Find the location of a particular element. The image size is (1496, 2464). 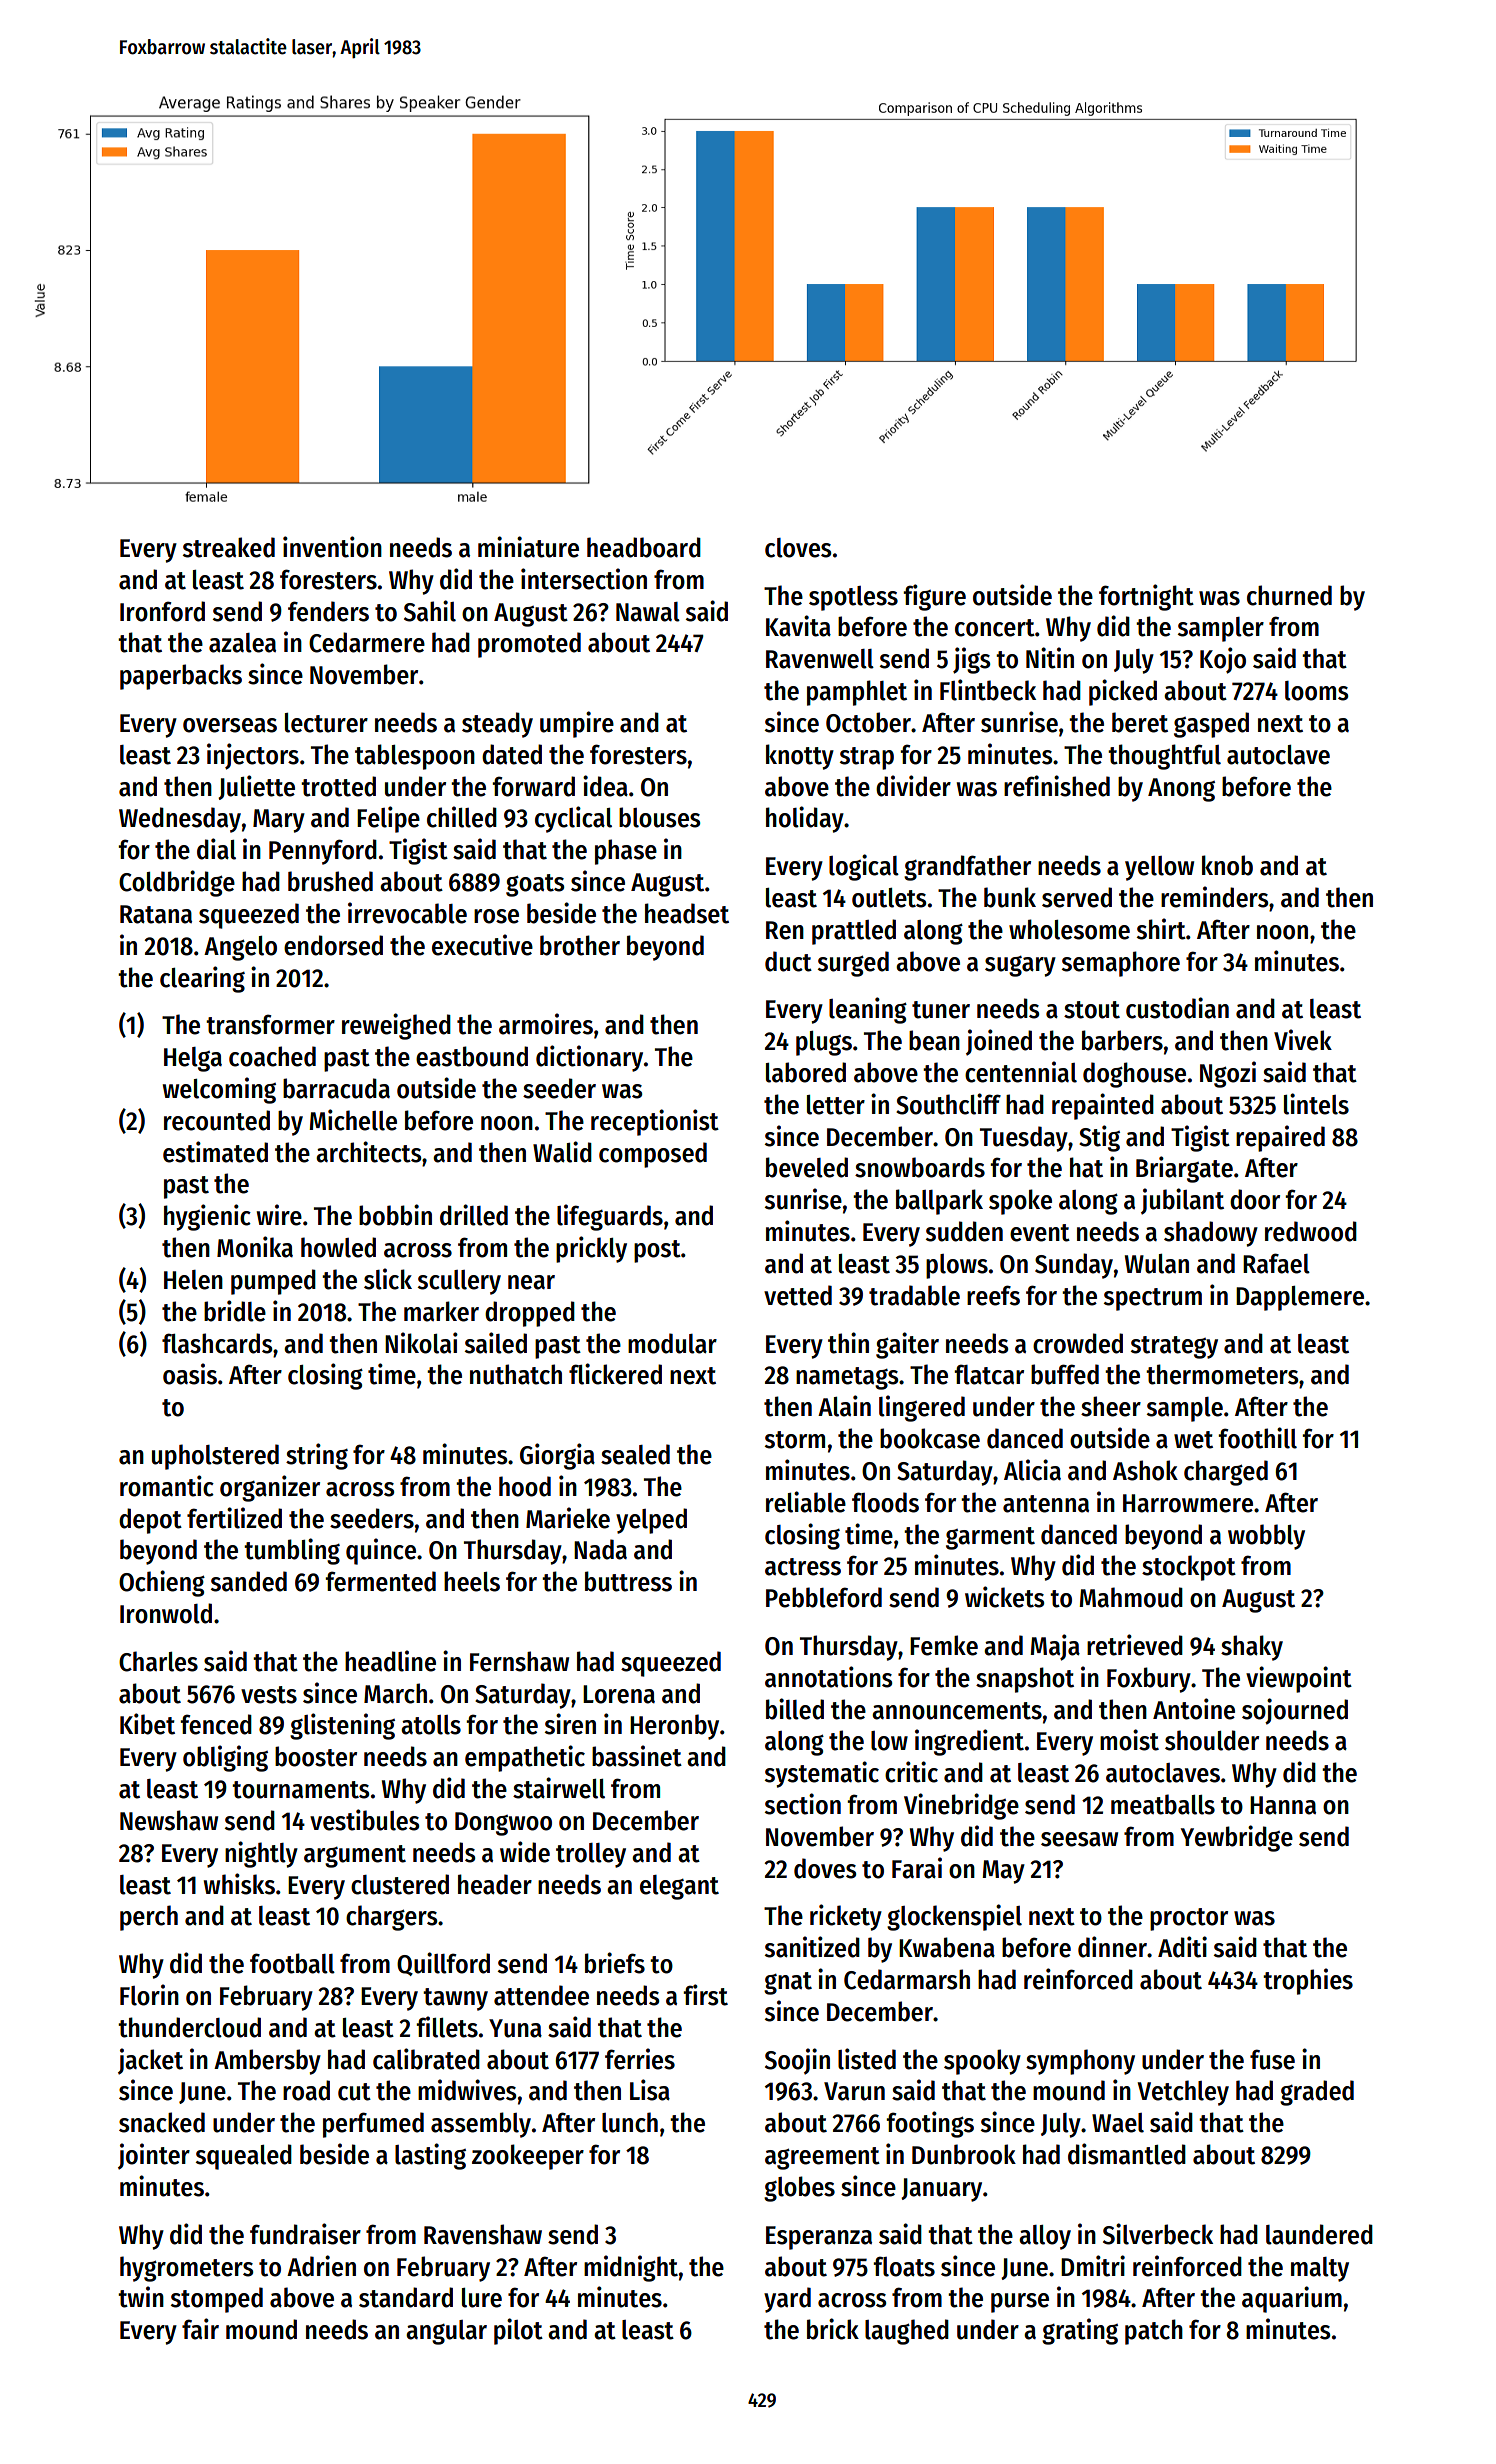

crowded is located at coordinates (1078, 1343).
